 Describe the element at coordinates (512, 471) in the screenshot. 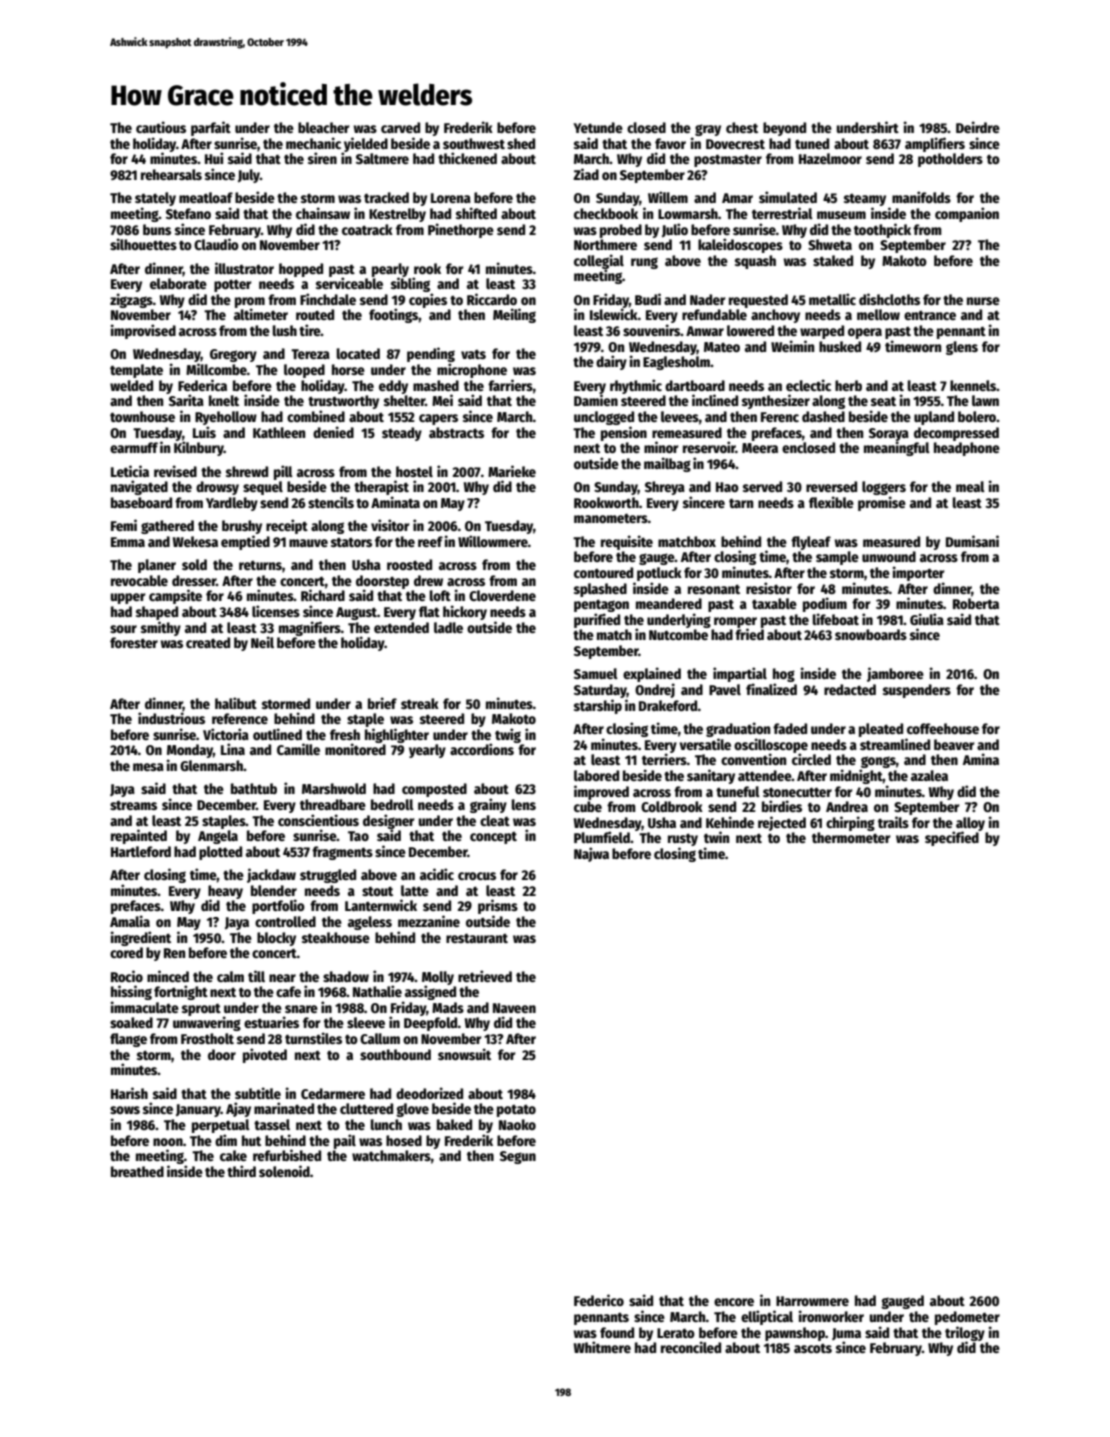

I see `Marieke` at that location.
